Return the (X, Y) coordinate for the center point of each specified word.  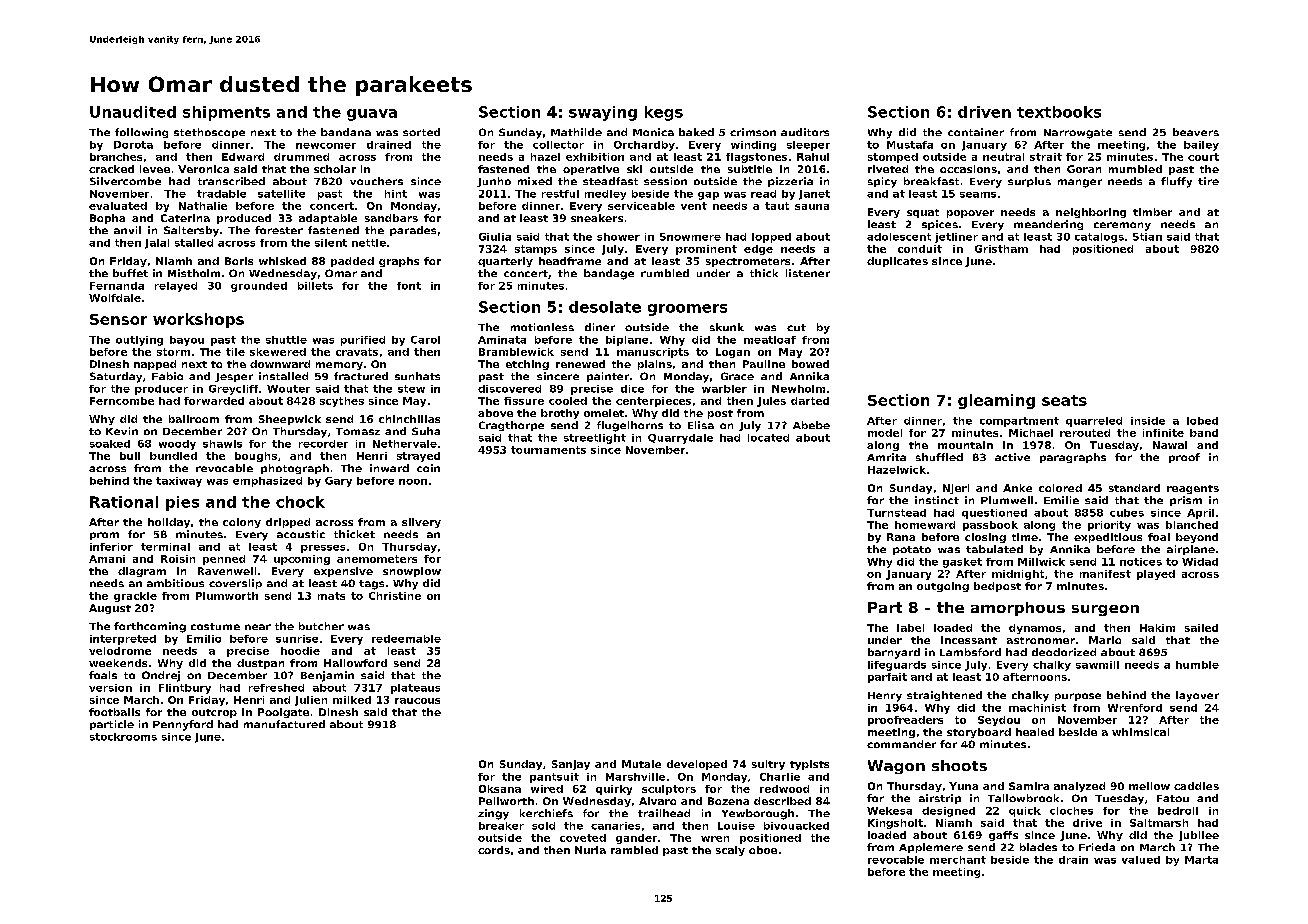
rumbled (665, 273)
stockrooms (123, 737)
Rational (124, 502)
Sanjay (571, 765)
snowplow (412, 572)
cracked (111, 169)
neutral (1003, 157)
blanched (1192, 525)
